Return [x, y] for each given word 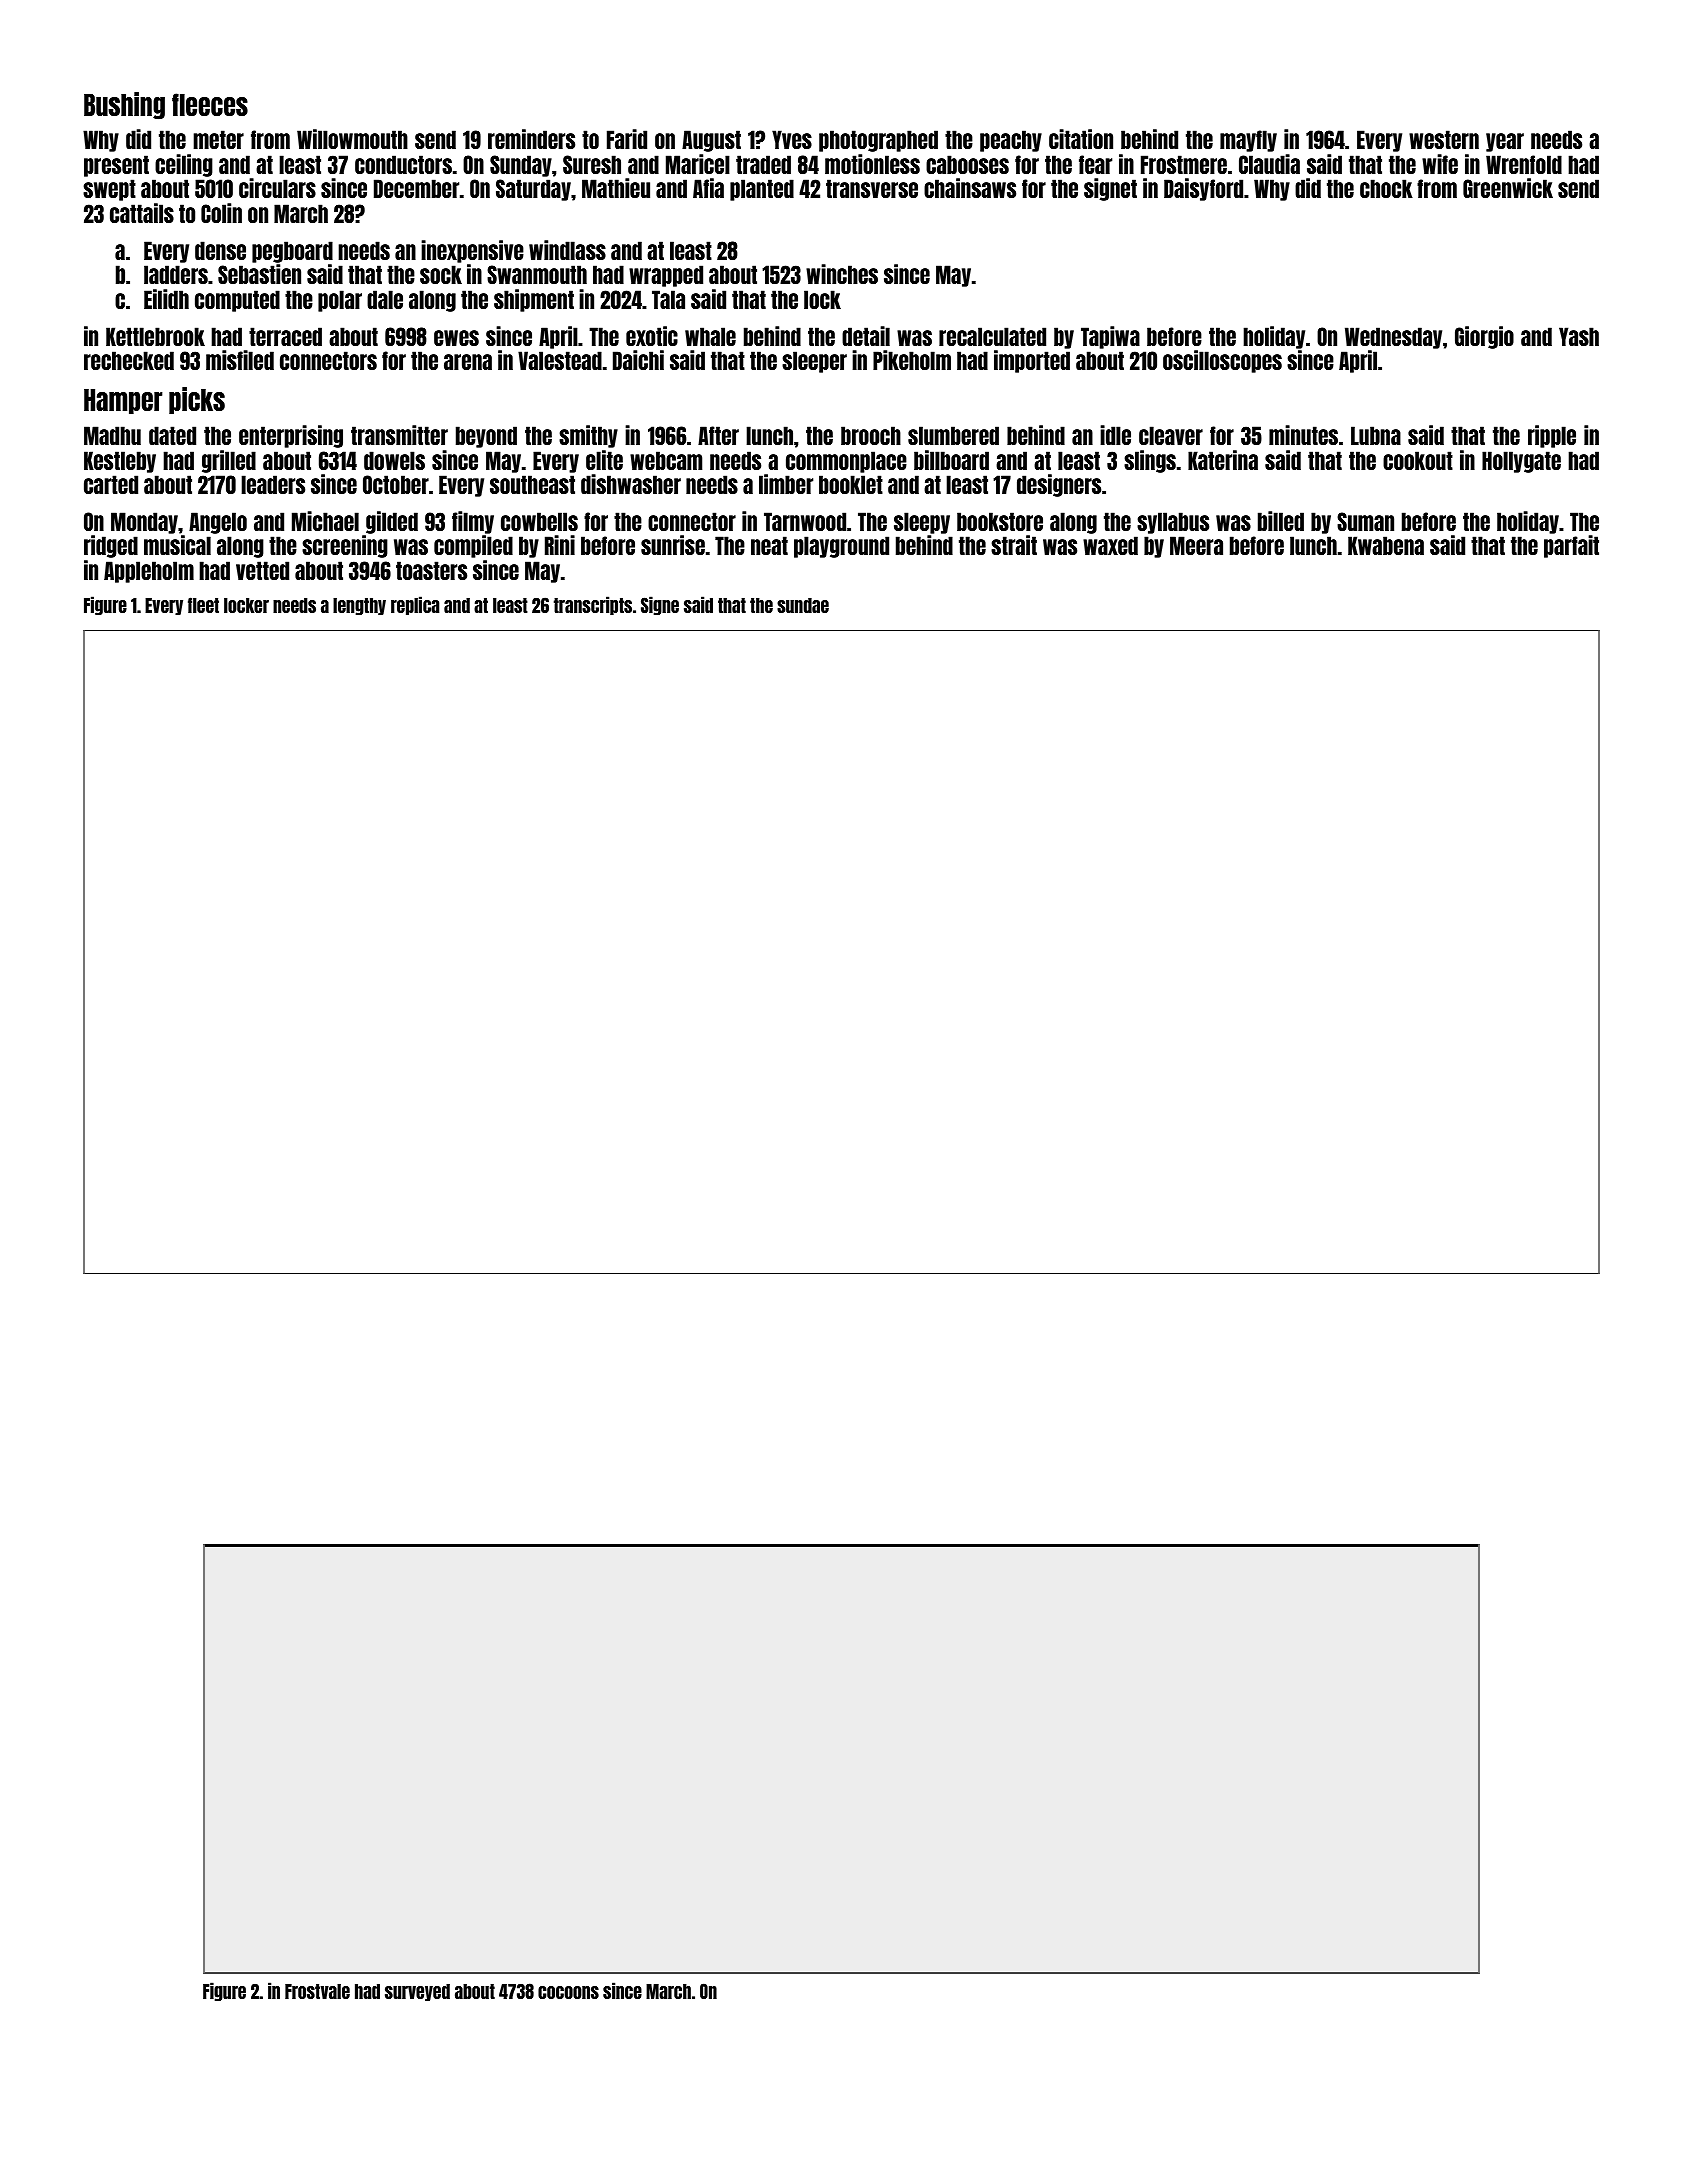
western [1444, 139]
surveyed [417, 1992]
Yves [792, 139]
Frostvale [317, 1991]
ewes [456, 338]
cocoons [568, 1992]
